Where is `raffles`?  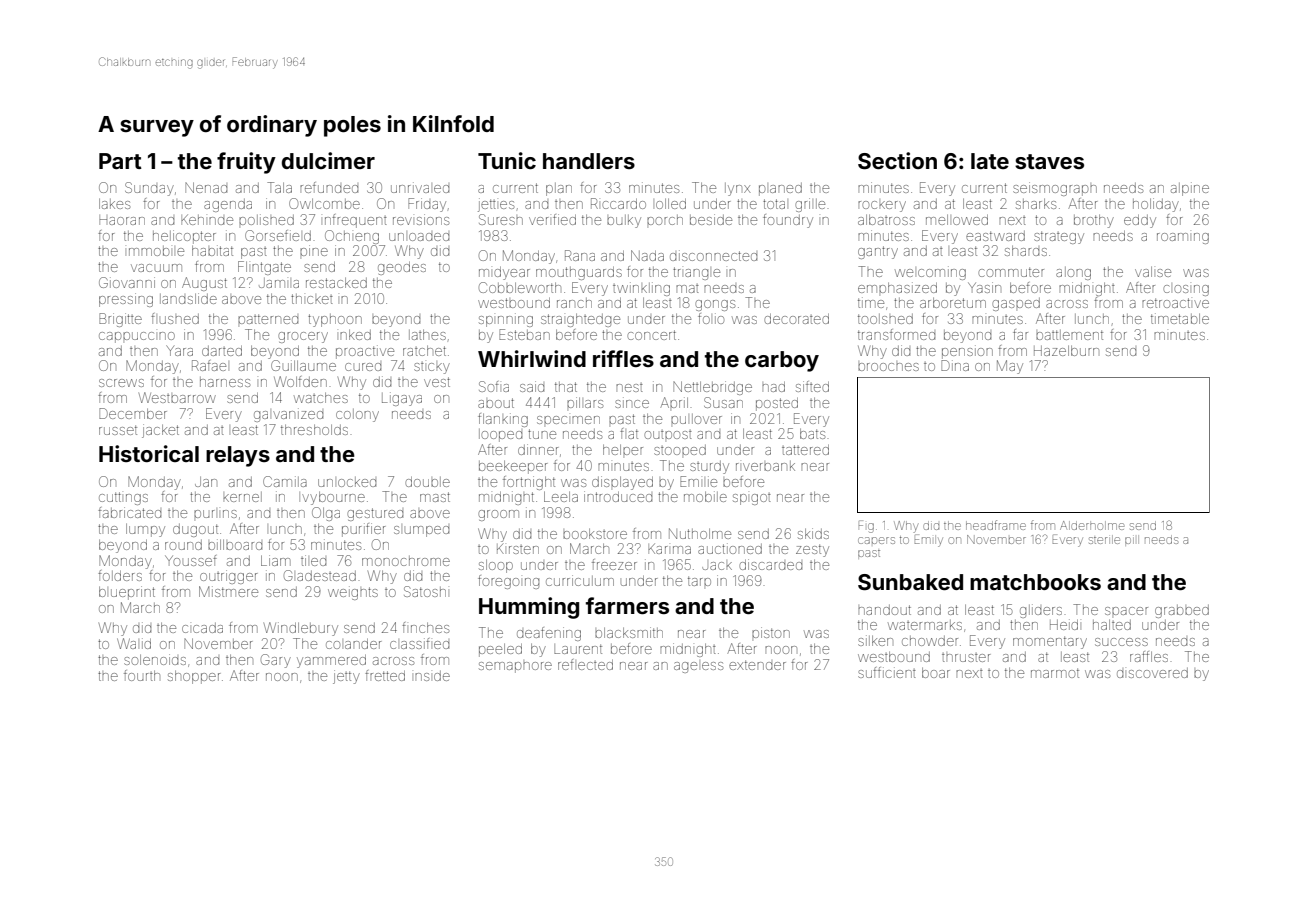 raffles is located at coordinates (1149, 656).
